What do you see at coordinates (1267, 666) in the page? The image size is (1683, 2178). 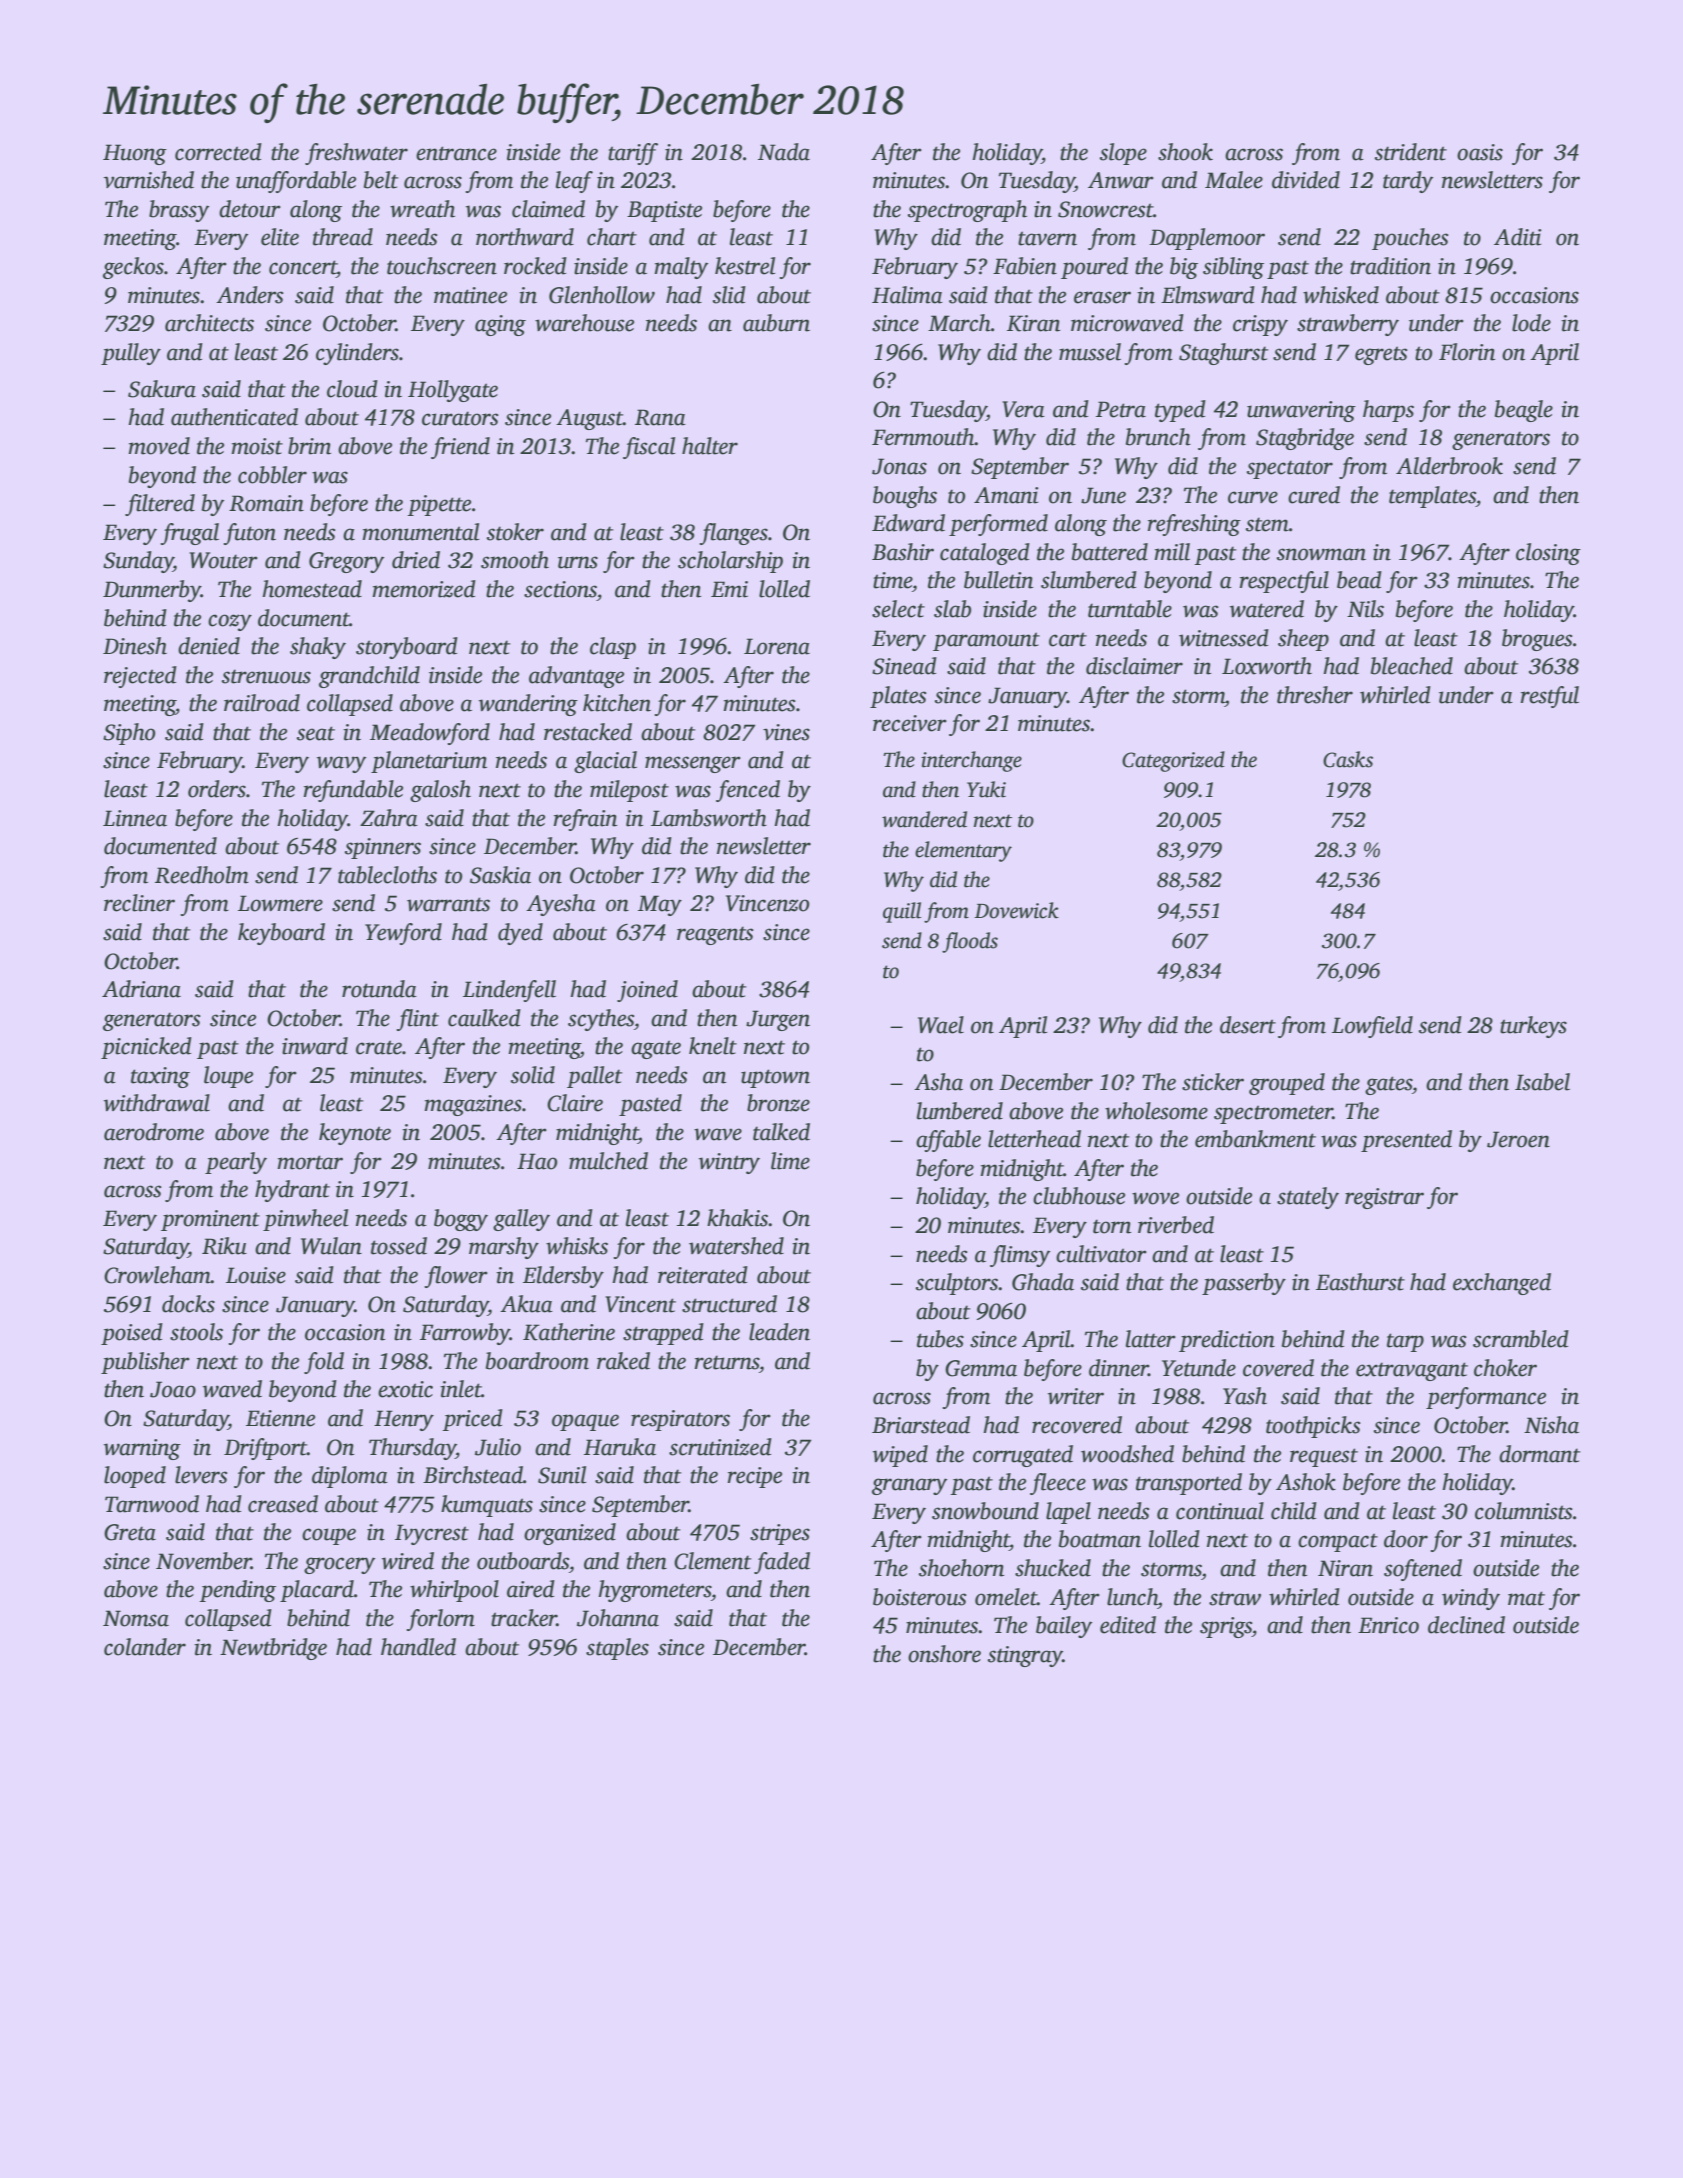 I see `Loxworth` at bounding box center [1267, 666].
